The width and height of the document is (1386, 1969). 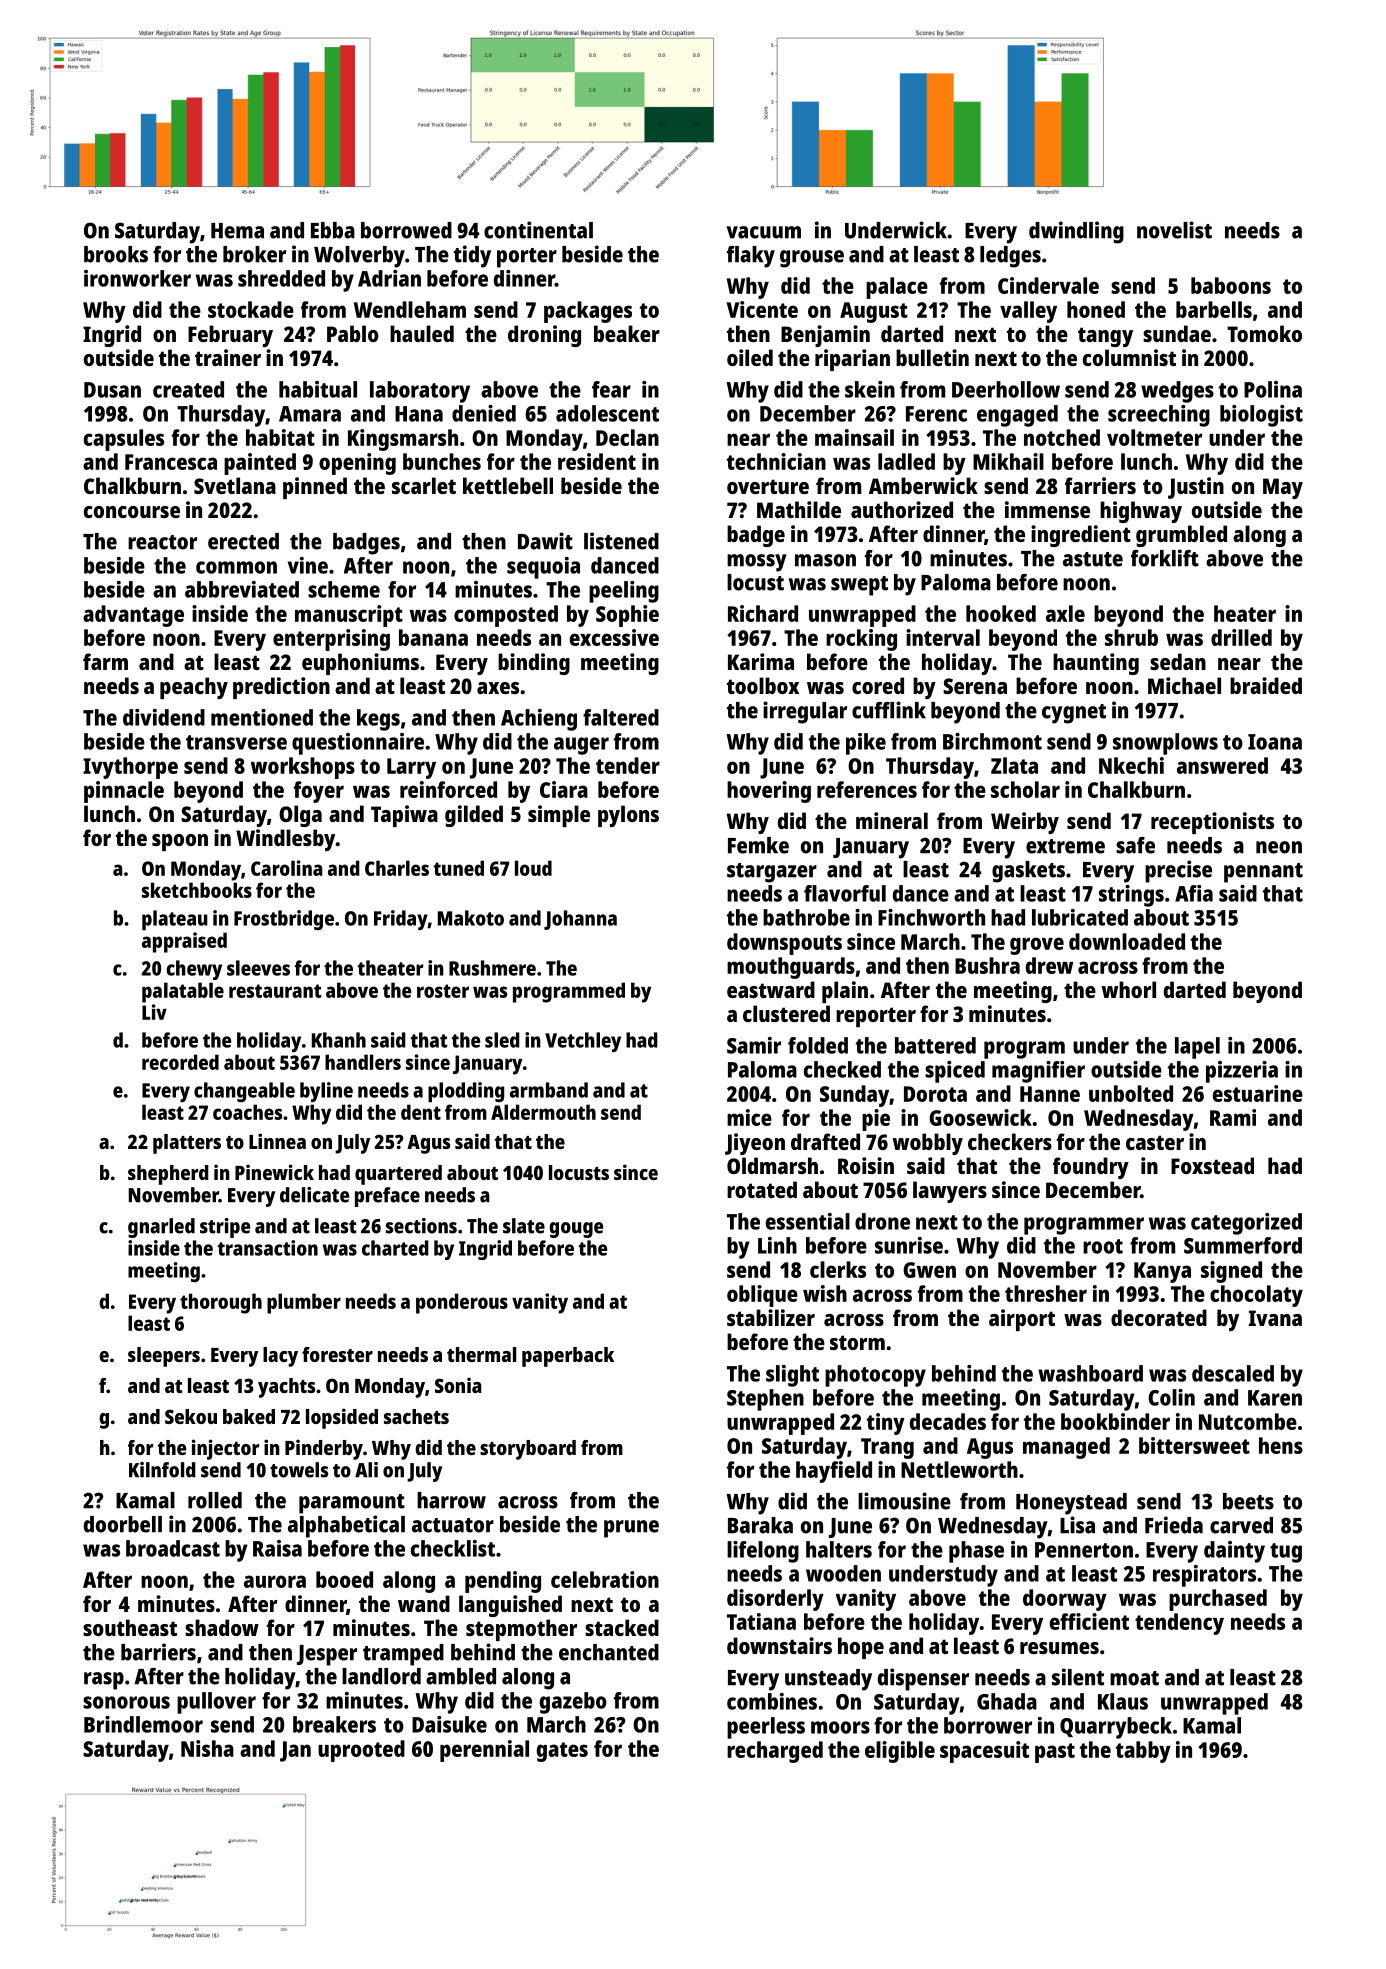 What do you see at coordinates (904, 1501) in the document?
I see `limousine` at bounding box center [904, 1501].
